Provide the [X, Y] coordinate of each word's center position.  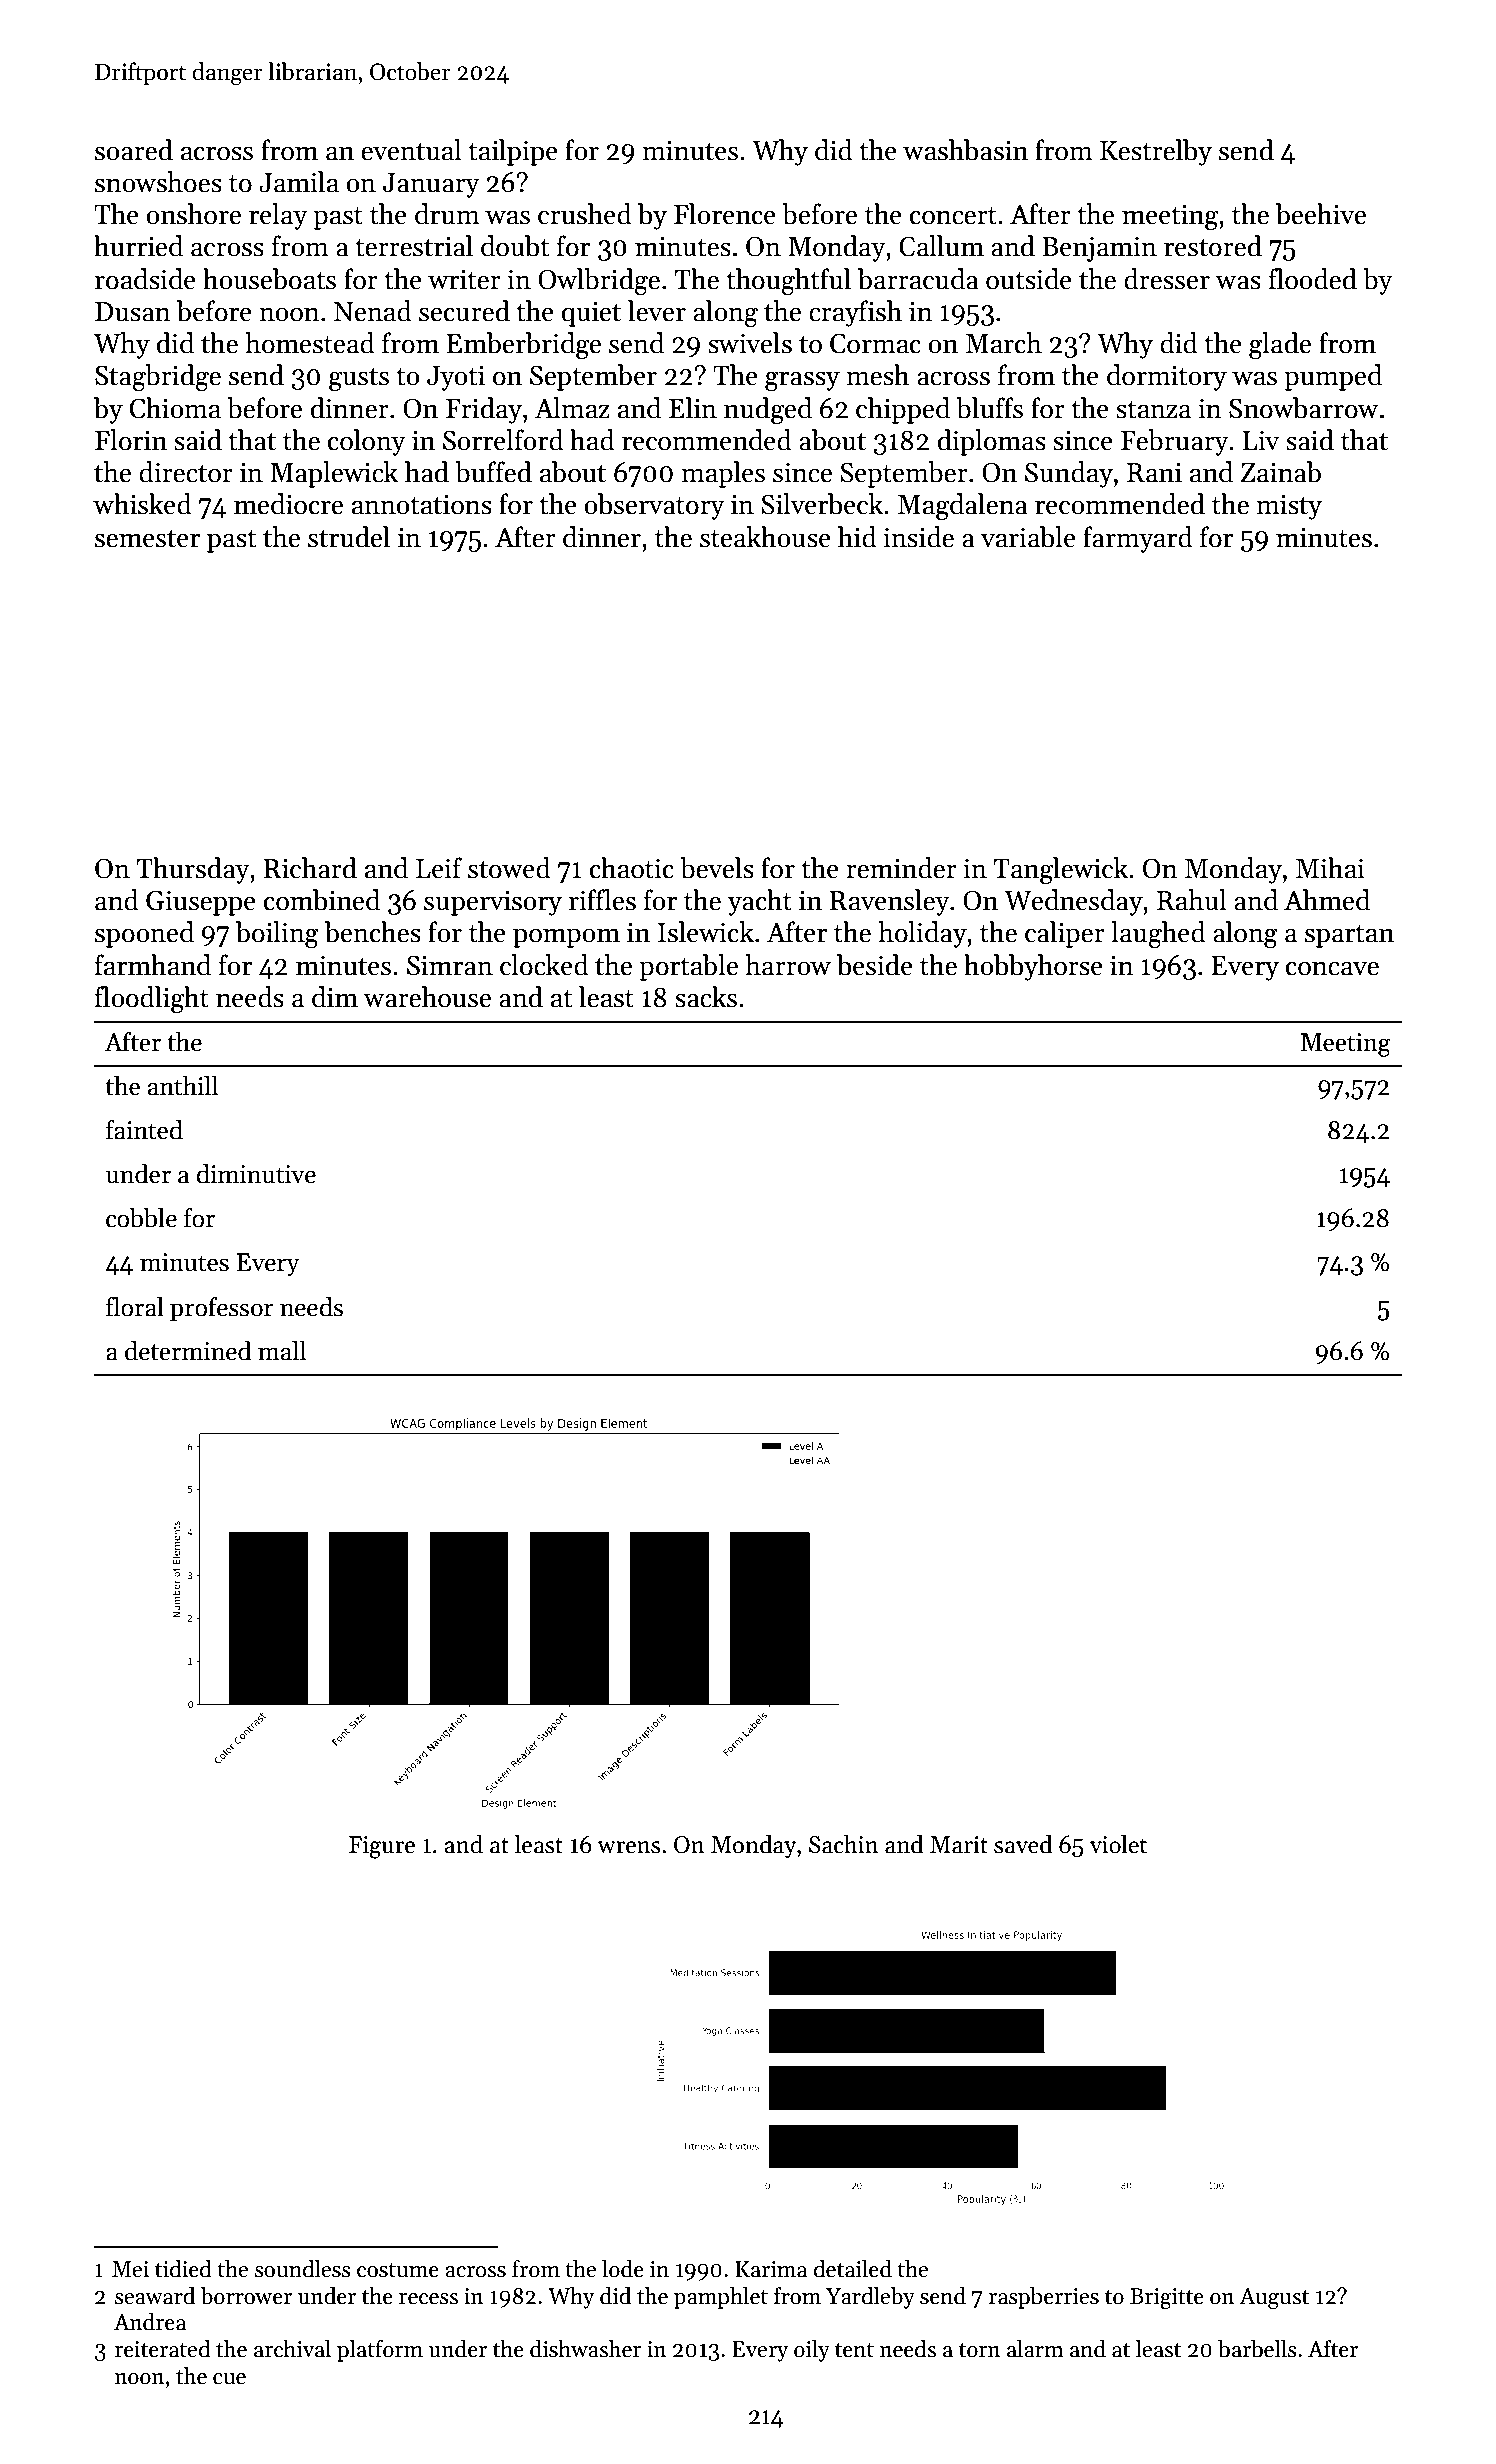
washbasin [965, 150]
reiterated [163, 2349]
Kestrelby [1156, 152]
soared [134, 150]
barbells [1257, 2349]
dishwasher [586, 2349]
